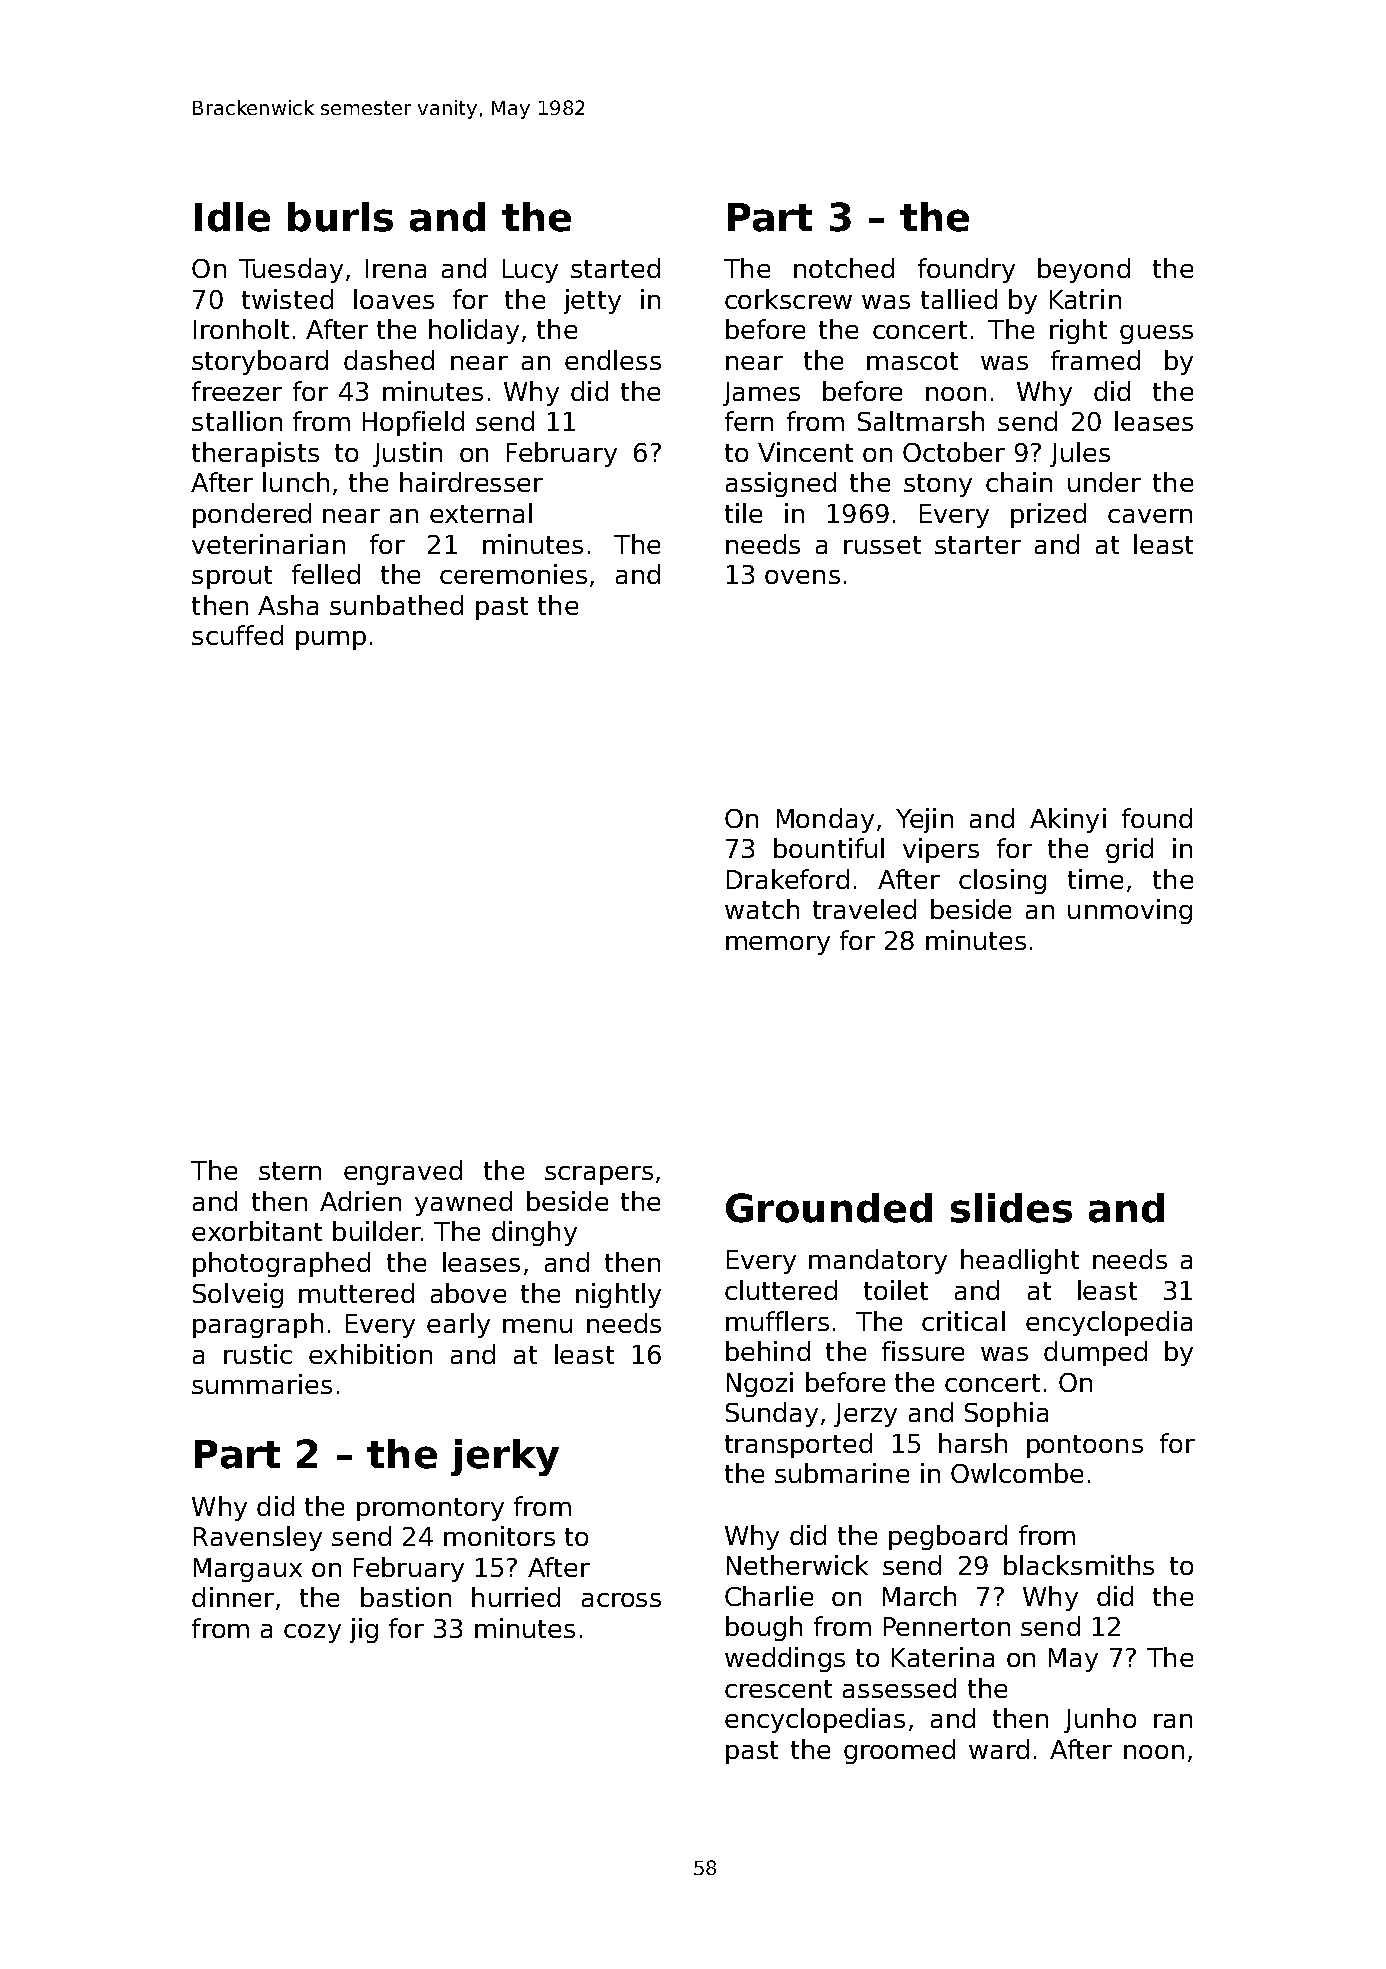 This image has height=1969, width=1386. Describe the element at coordinates (599, 1175) in the image. I see `scrapers` at that location.
